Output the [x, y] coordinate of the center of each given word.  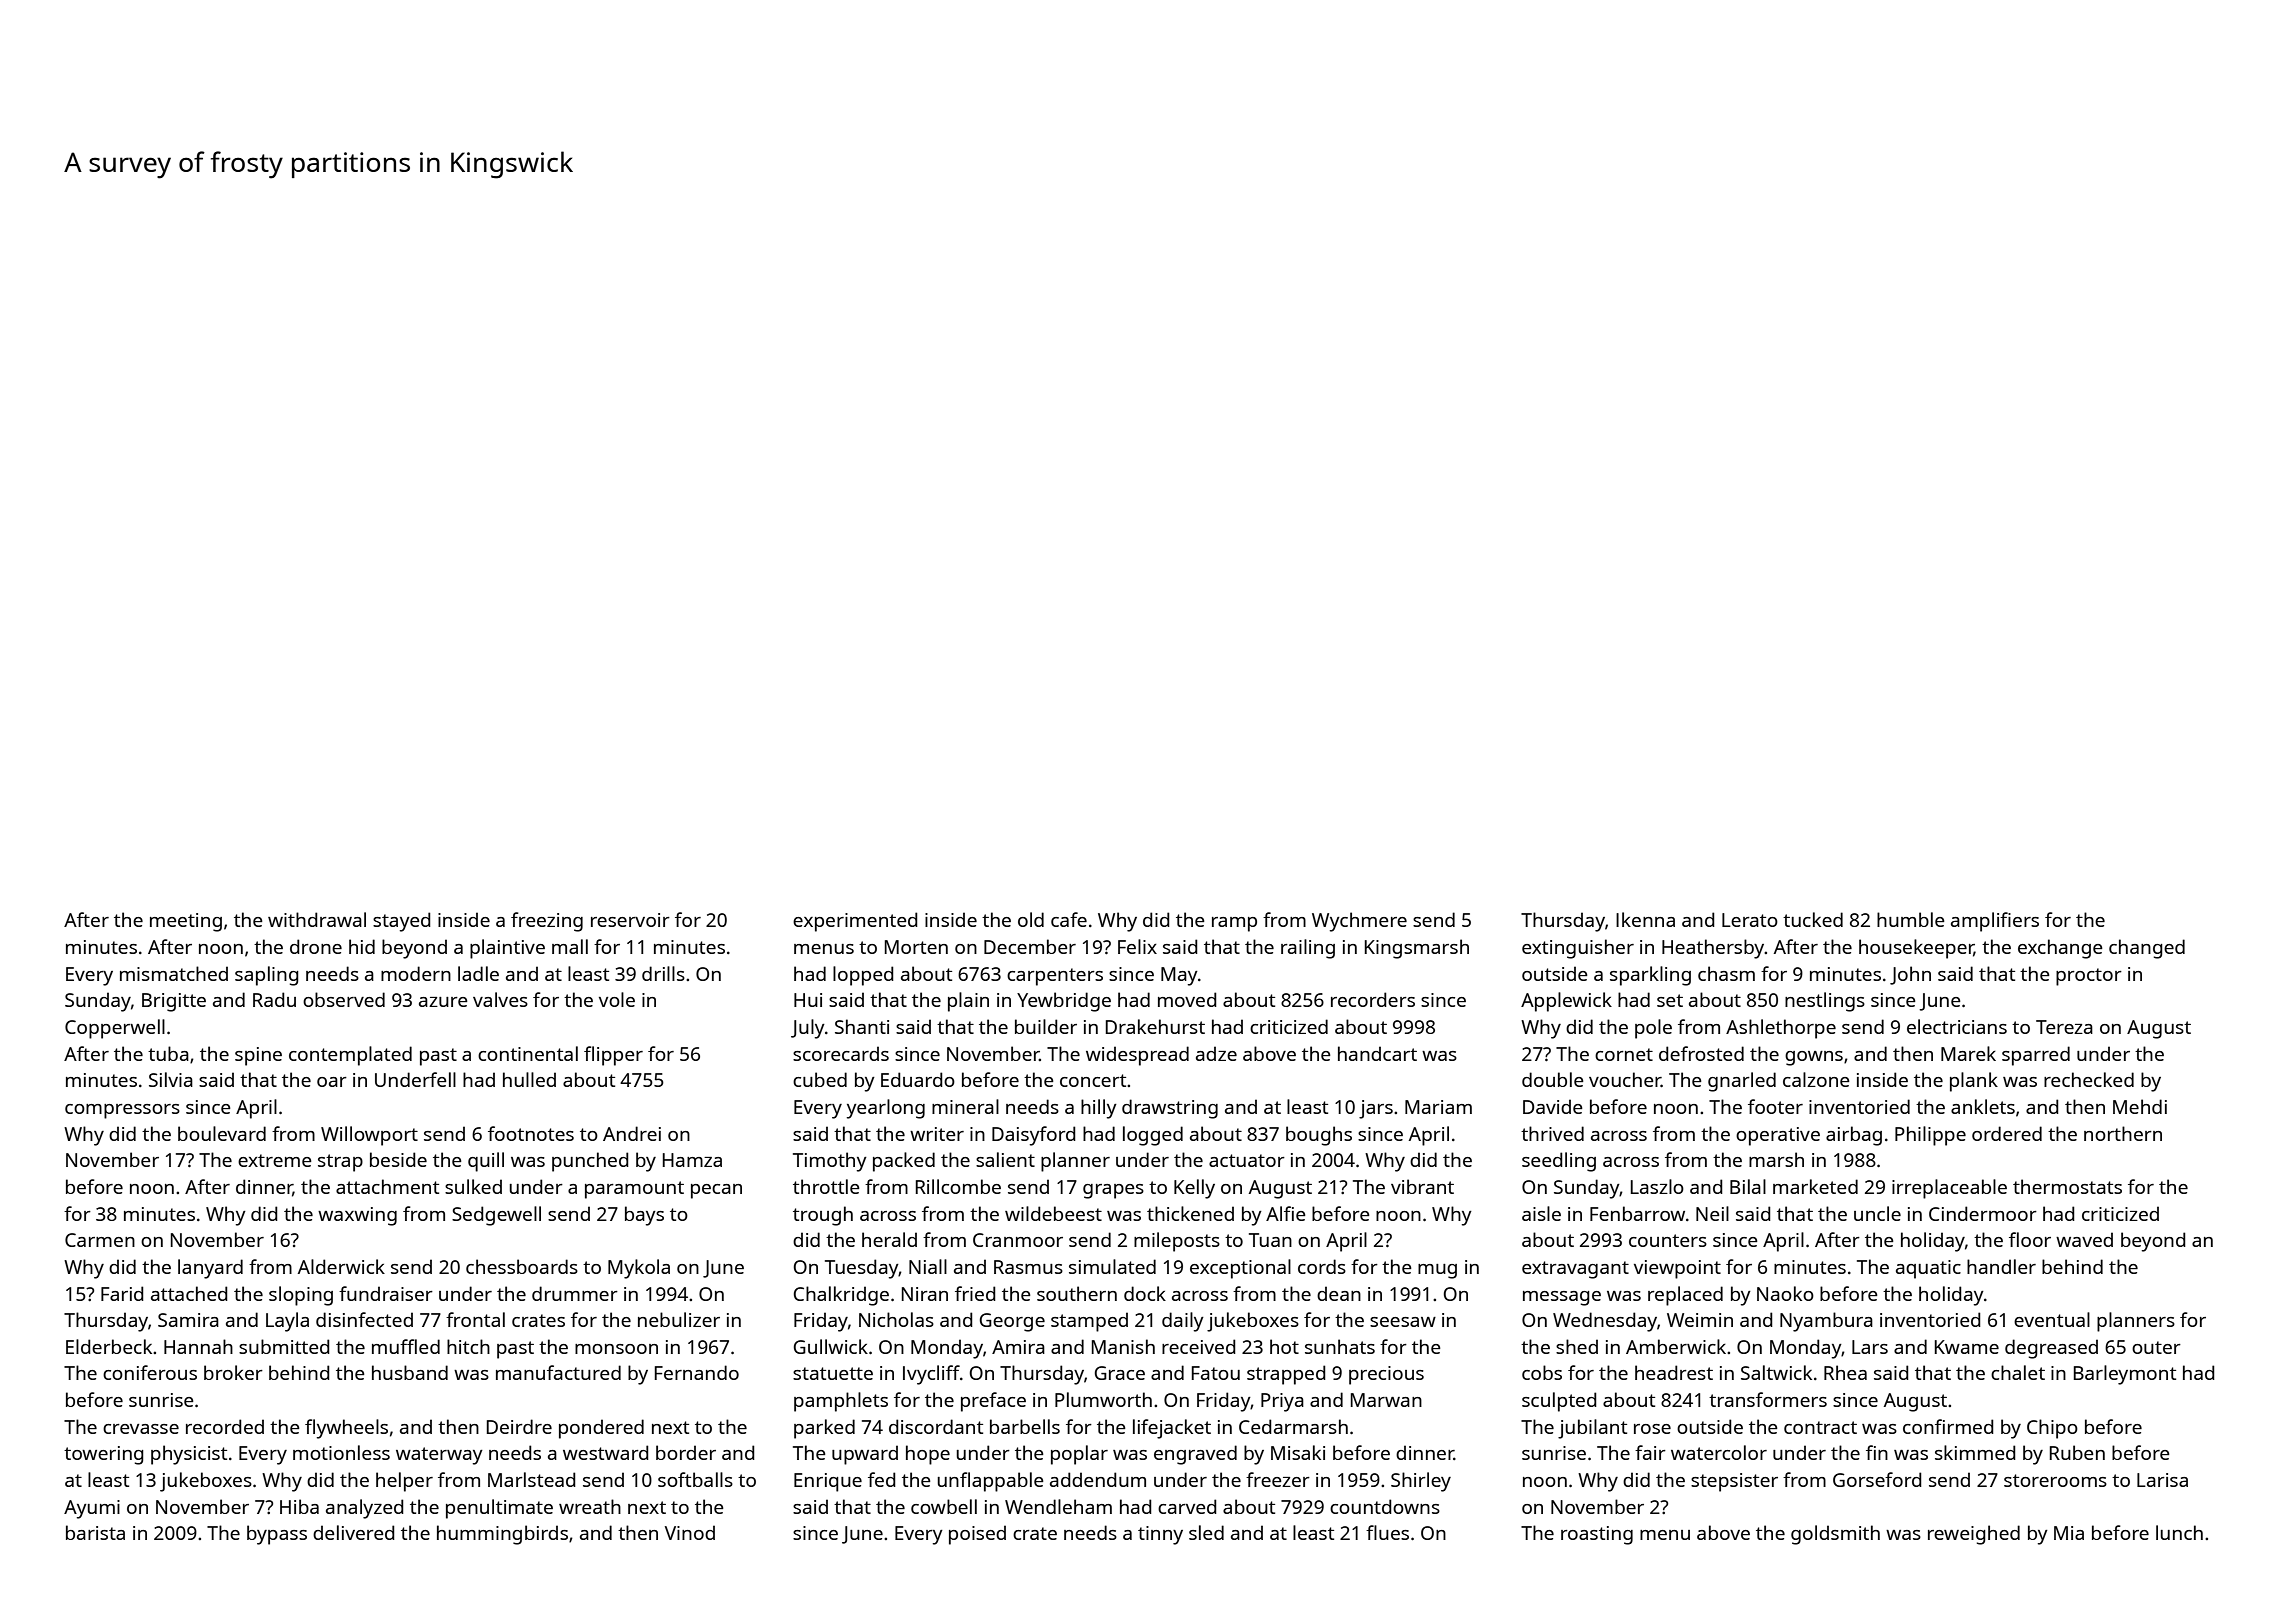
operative [1778, 1136]
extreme [275, 1160]
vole [617, 999]
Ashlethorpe [1781, 1029]
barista [95, 1532]
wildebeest [1053, 1213]
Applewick [1566, 1002]
